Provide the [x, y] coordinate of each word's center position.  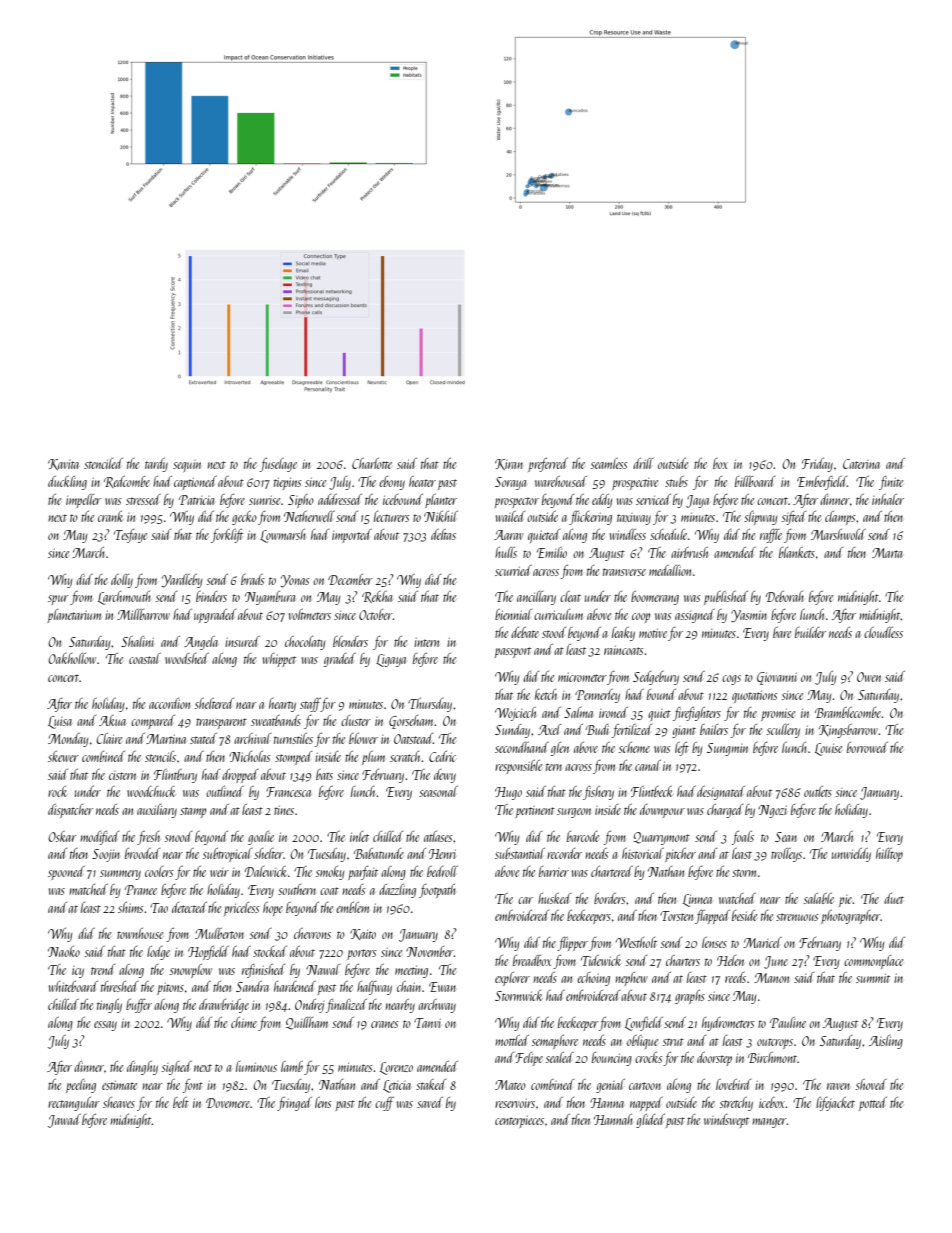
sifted [794, 518]
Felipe [529, 1059]
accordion [169, 703]
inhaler [888, 499]
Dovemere [228, 1103]
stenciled [103, 463]
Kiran [509, 464]
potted [873, 1104]
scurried [513, 570]
